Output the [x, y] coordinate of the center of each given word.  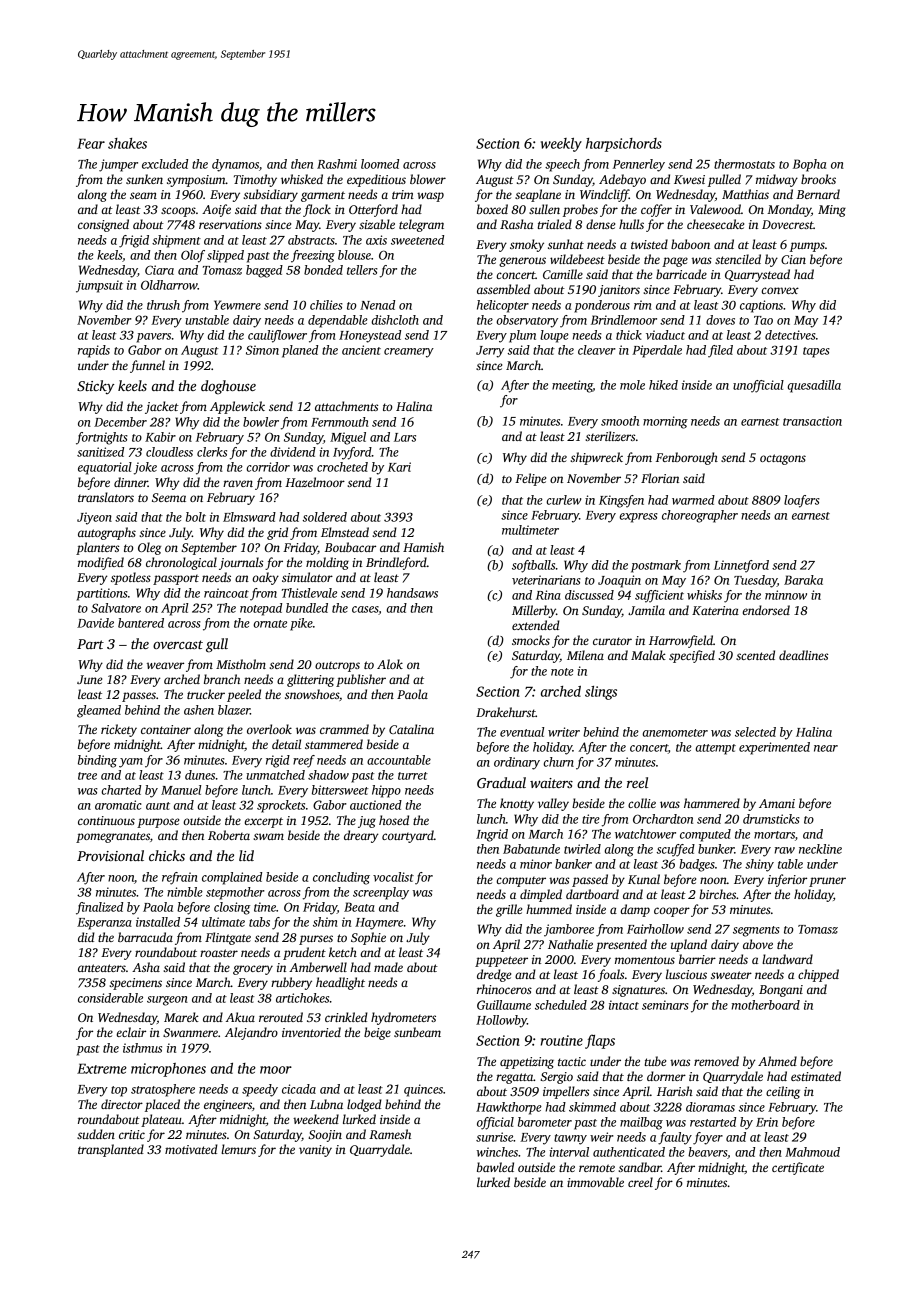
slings [601, 693]
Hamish [423, 547]
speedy [260, 1090]
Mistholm [241, 664]
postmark [656, 566]
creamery [409, 353]
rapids [94, 351]
